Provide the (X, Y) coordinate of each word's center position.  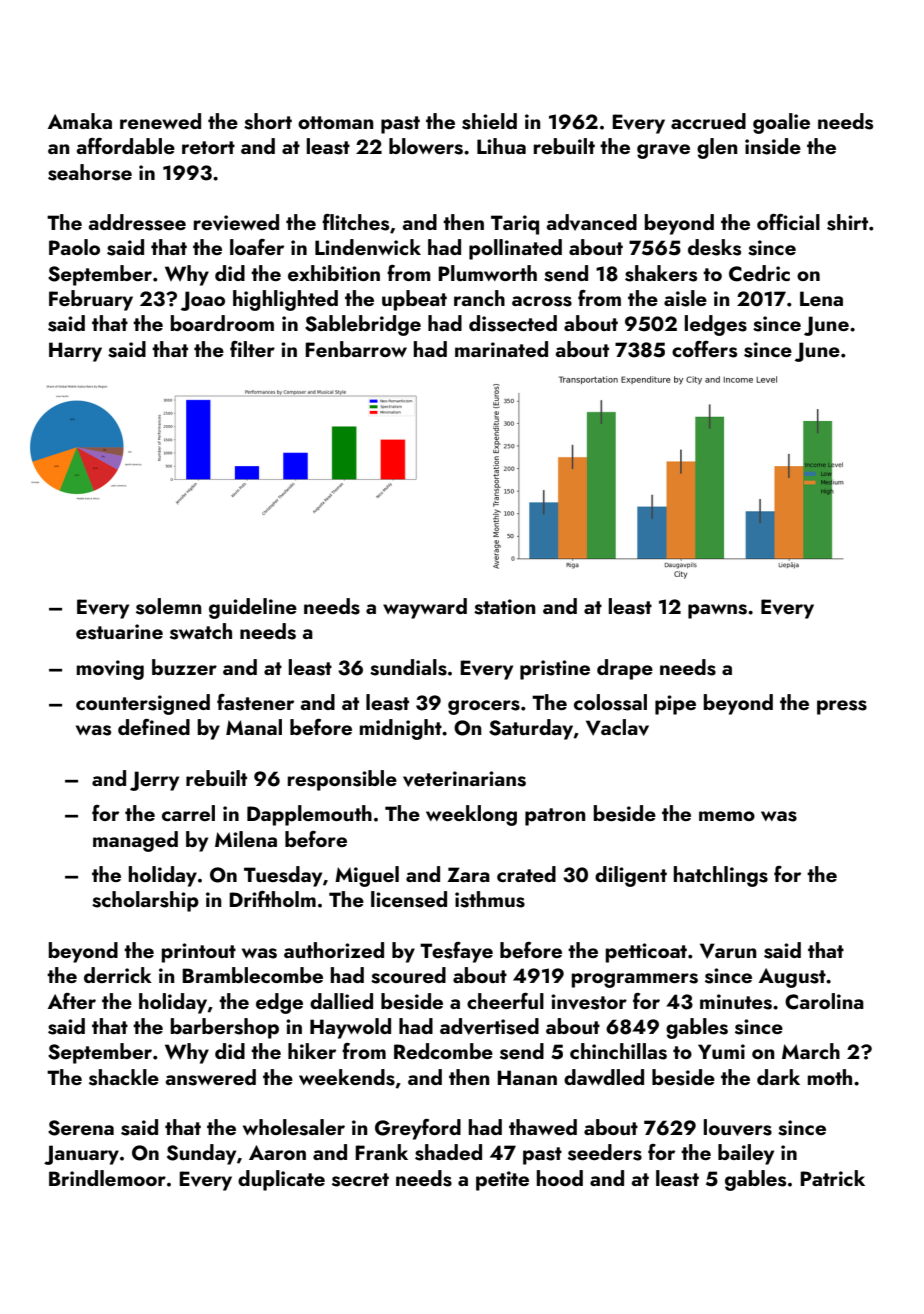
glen (717, 148)
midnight (401, 729)
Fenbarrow (356, 349)
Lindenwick (368, 247)
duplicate (281, 1180)
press (842, 707)
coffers (704, 349)
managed (135, 841)
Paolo (74, 247)
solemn (169, 606)
